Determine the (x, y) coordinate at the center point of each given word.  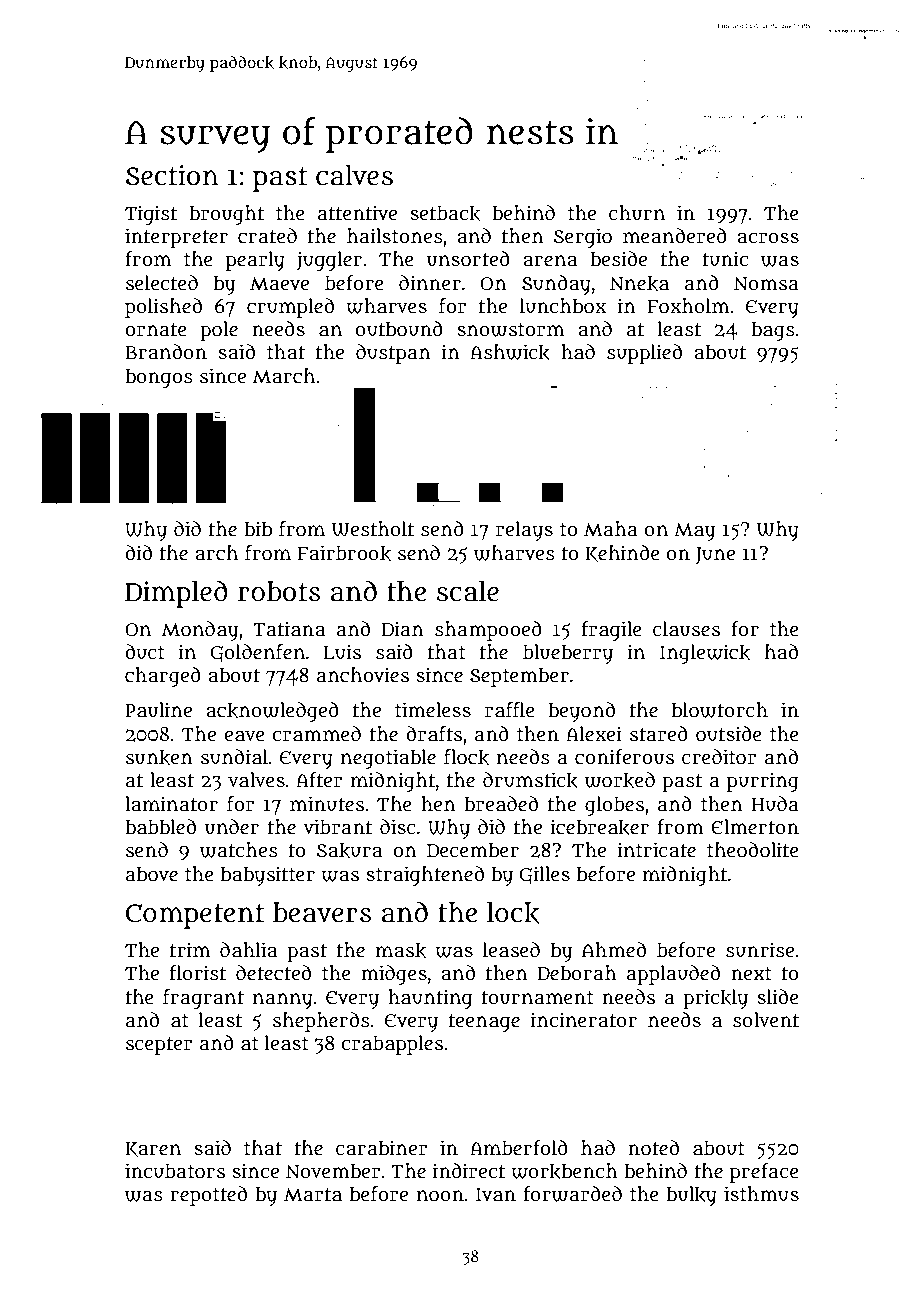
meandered (675, 236)
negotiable (388, 759)
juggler (329, 261)
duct (145, 652)
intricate (656, 850)
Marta (313, 1195)
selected (162, 283)
